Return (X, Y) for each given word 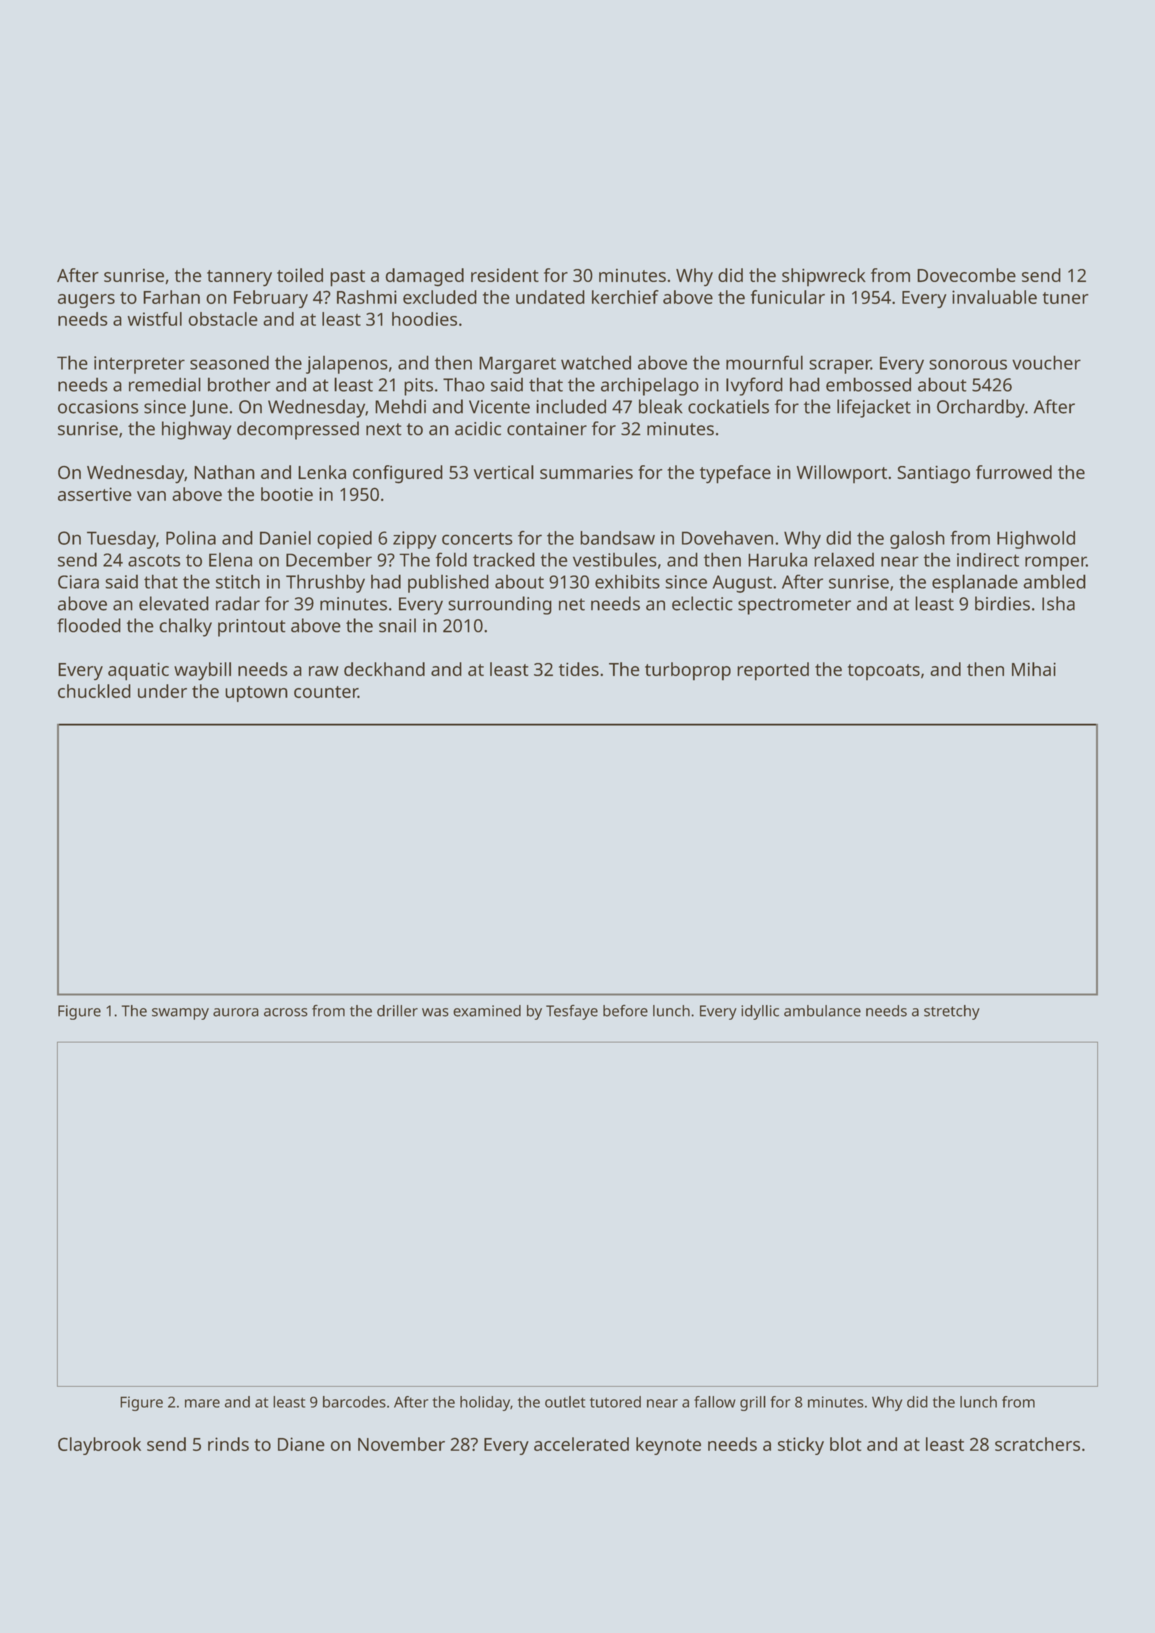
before (625, 1011)
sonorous (968, 364)
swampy (180, 1014)
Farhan (171, 297)
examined (487, 1011)
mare (202, 1403)
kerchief (625, 297)
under (162, 691)
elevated (174, 603)
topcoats (884, 672)
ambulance (822, 1011)
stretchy (952, 1012)
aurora (236, 1012)
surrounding (500, 605)
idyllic (760, 1012)
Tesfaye (572, 1012)
